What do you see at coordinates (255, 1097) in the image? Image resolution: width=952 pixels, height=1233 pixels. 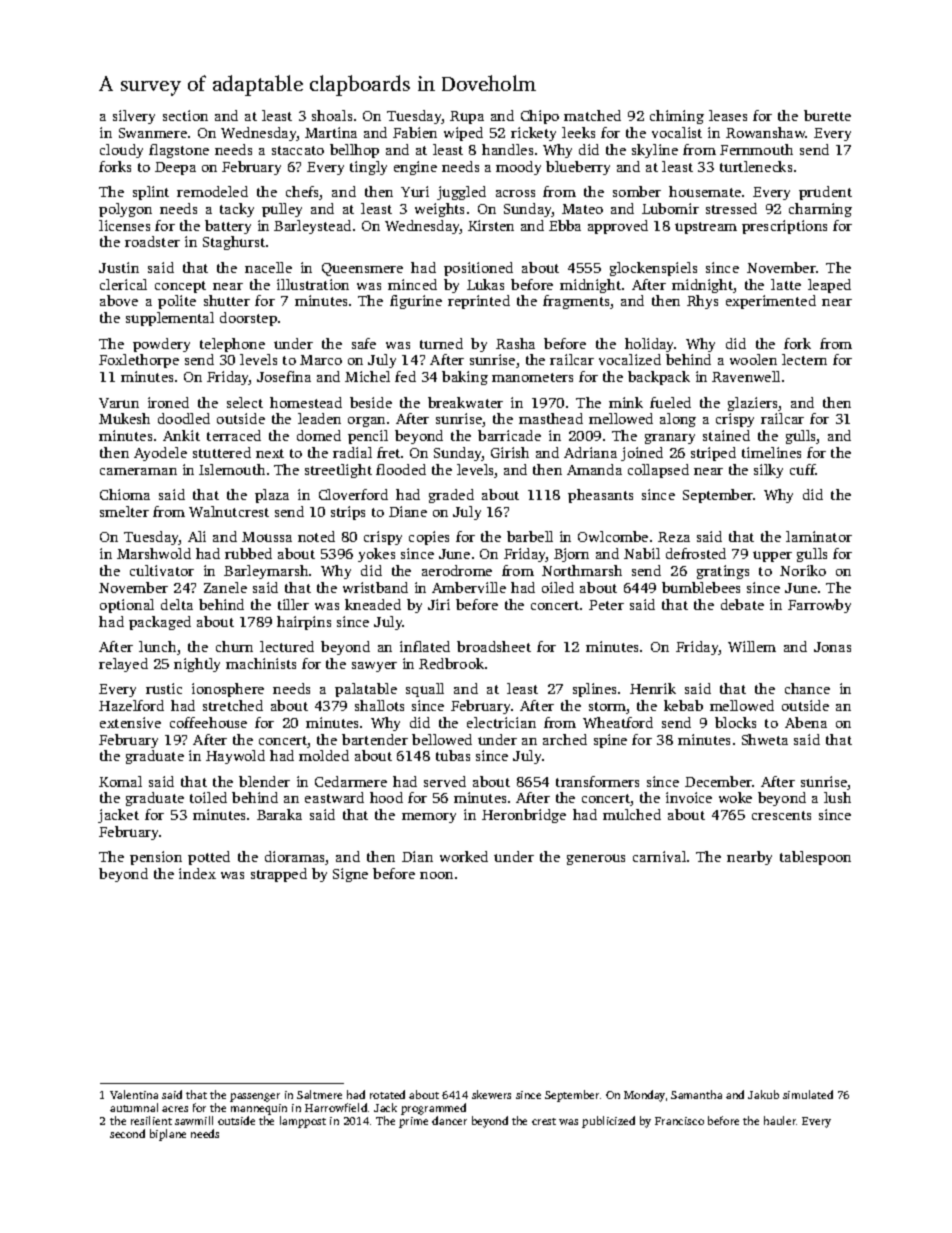 I see `passenger` at bounding box center [255, 1097].
